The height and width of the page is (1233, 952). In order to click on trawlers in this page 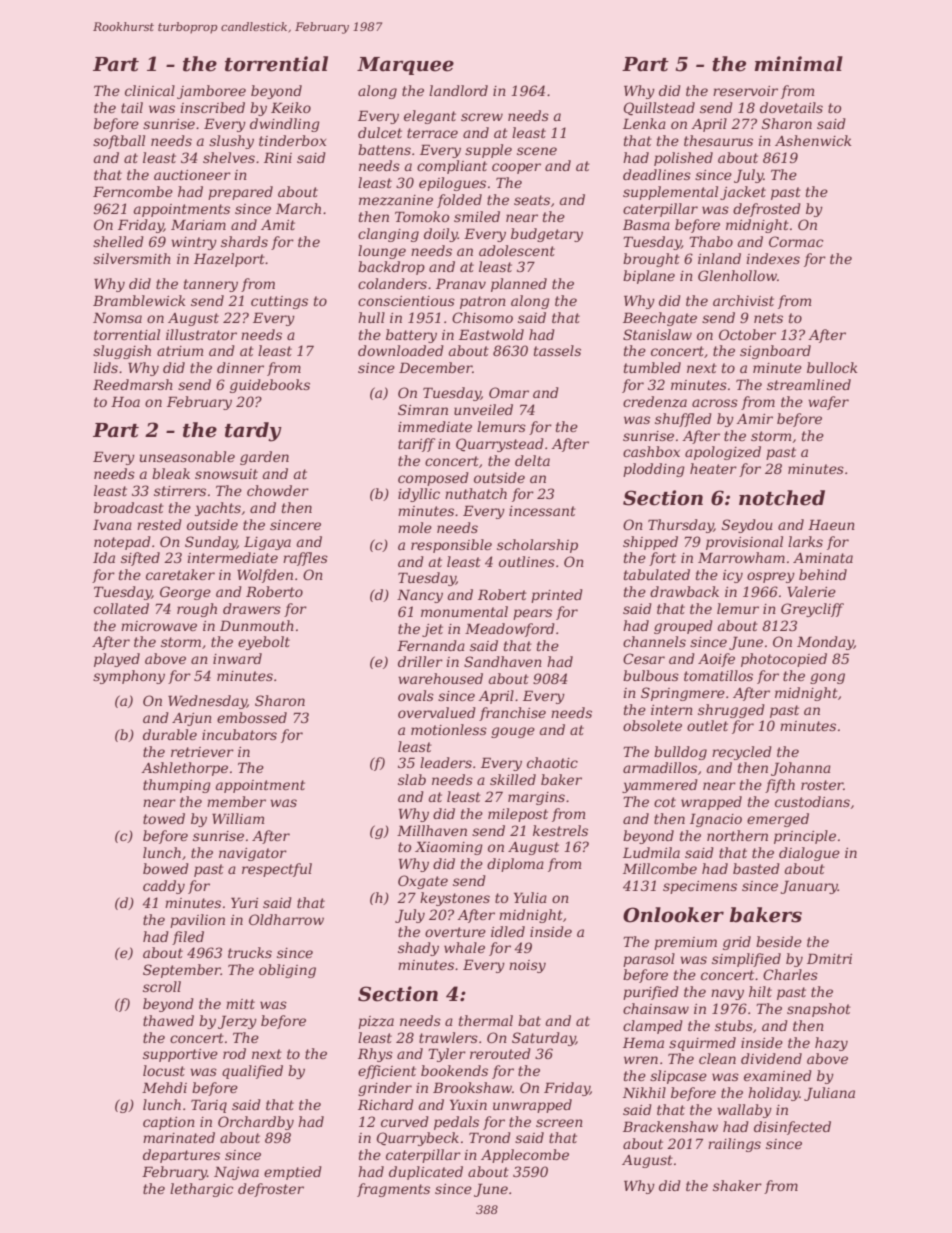, I will do `click(448, 1037)`.
